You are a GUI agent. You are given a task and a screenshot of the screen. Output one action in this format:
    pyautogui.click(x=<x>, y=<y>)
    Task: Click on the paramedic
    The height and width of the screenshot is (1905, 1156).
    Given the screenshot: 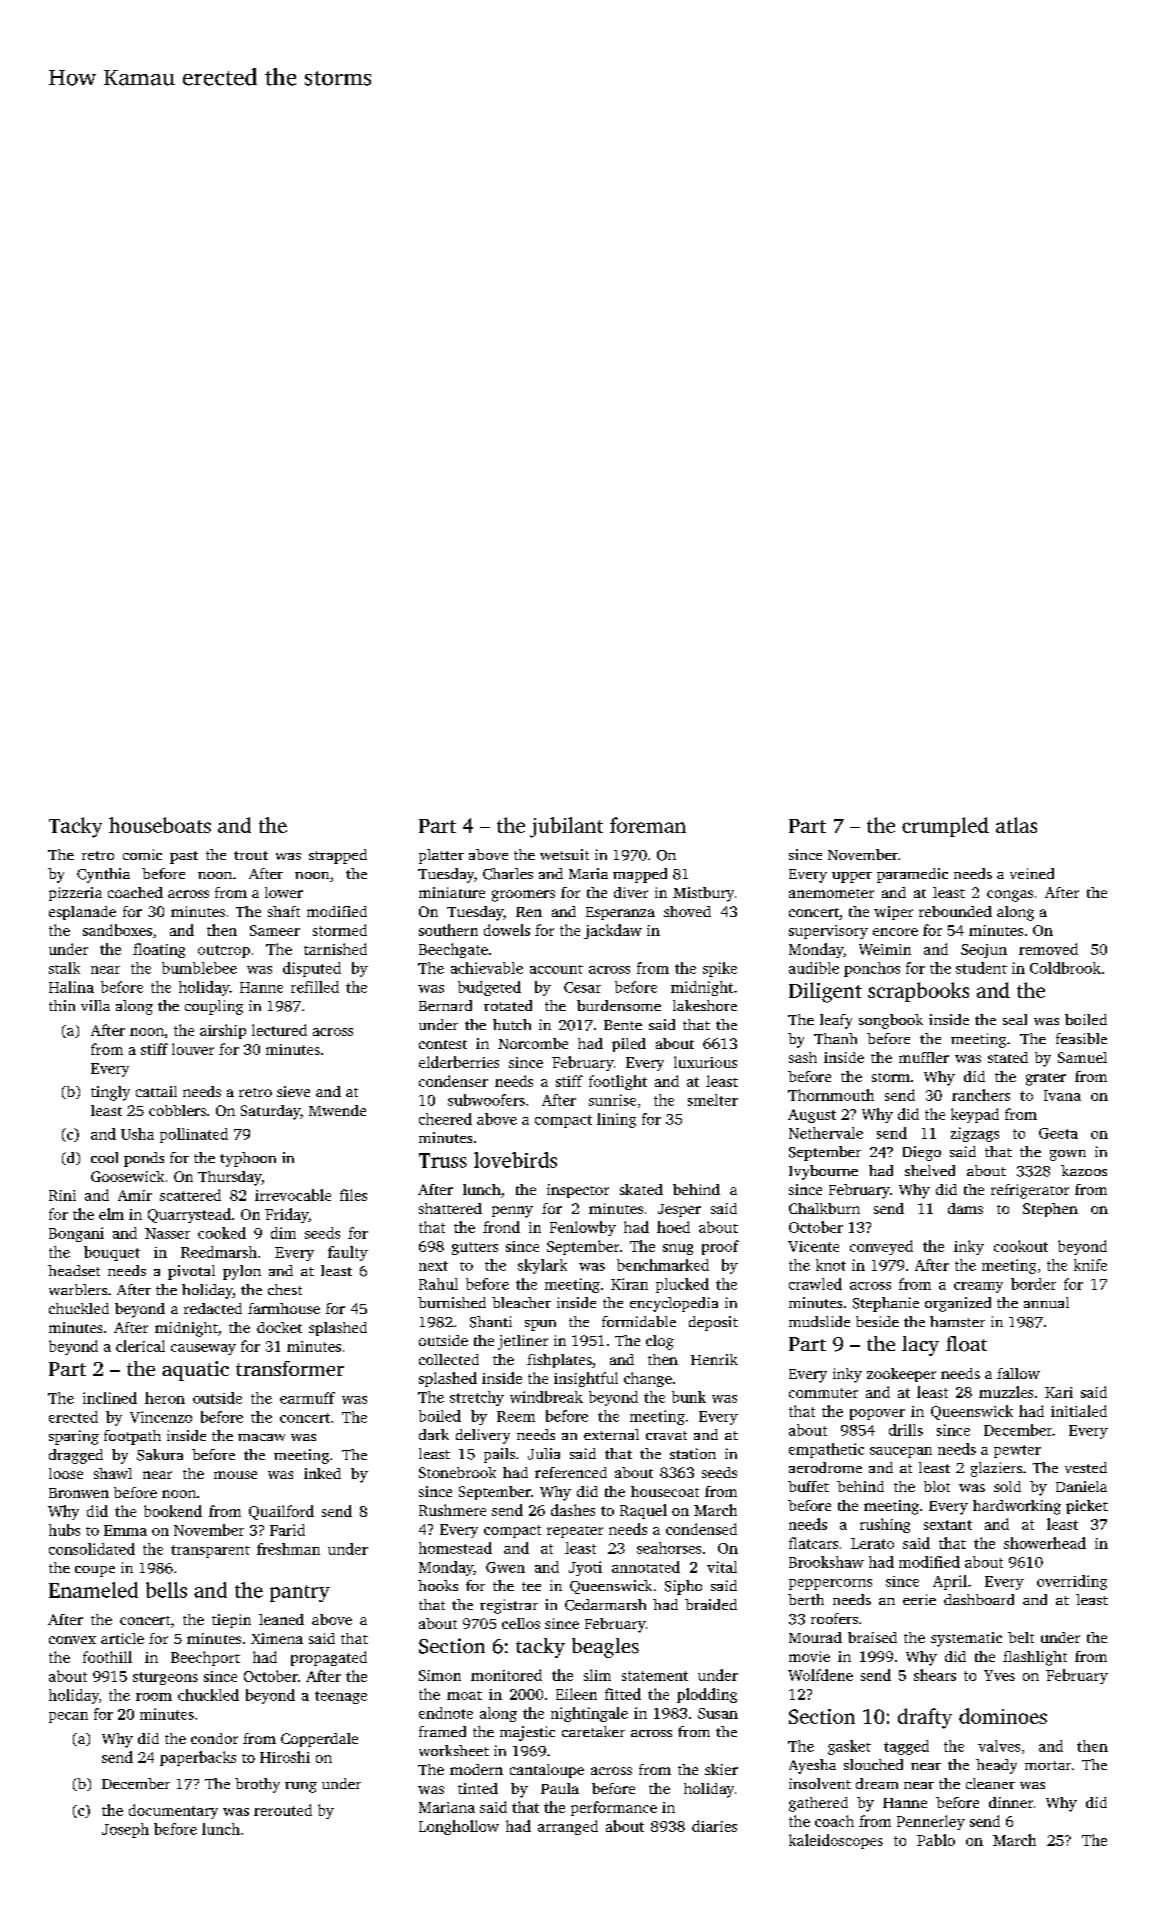 What is the action you would take?
    pyautogui.click(x=912, y=875)
